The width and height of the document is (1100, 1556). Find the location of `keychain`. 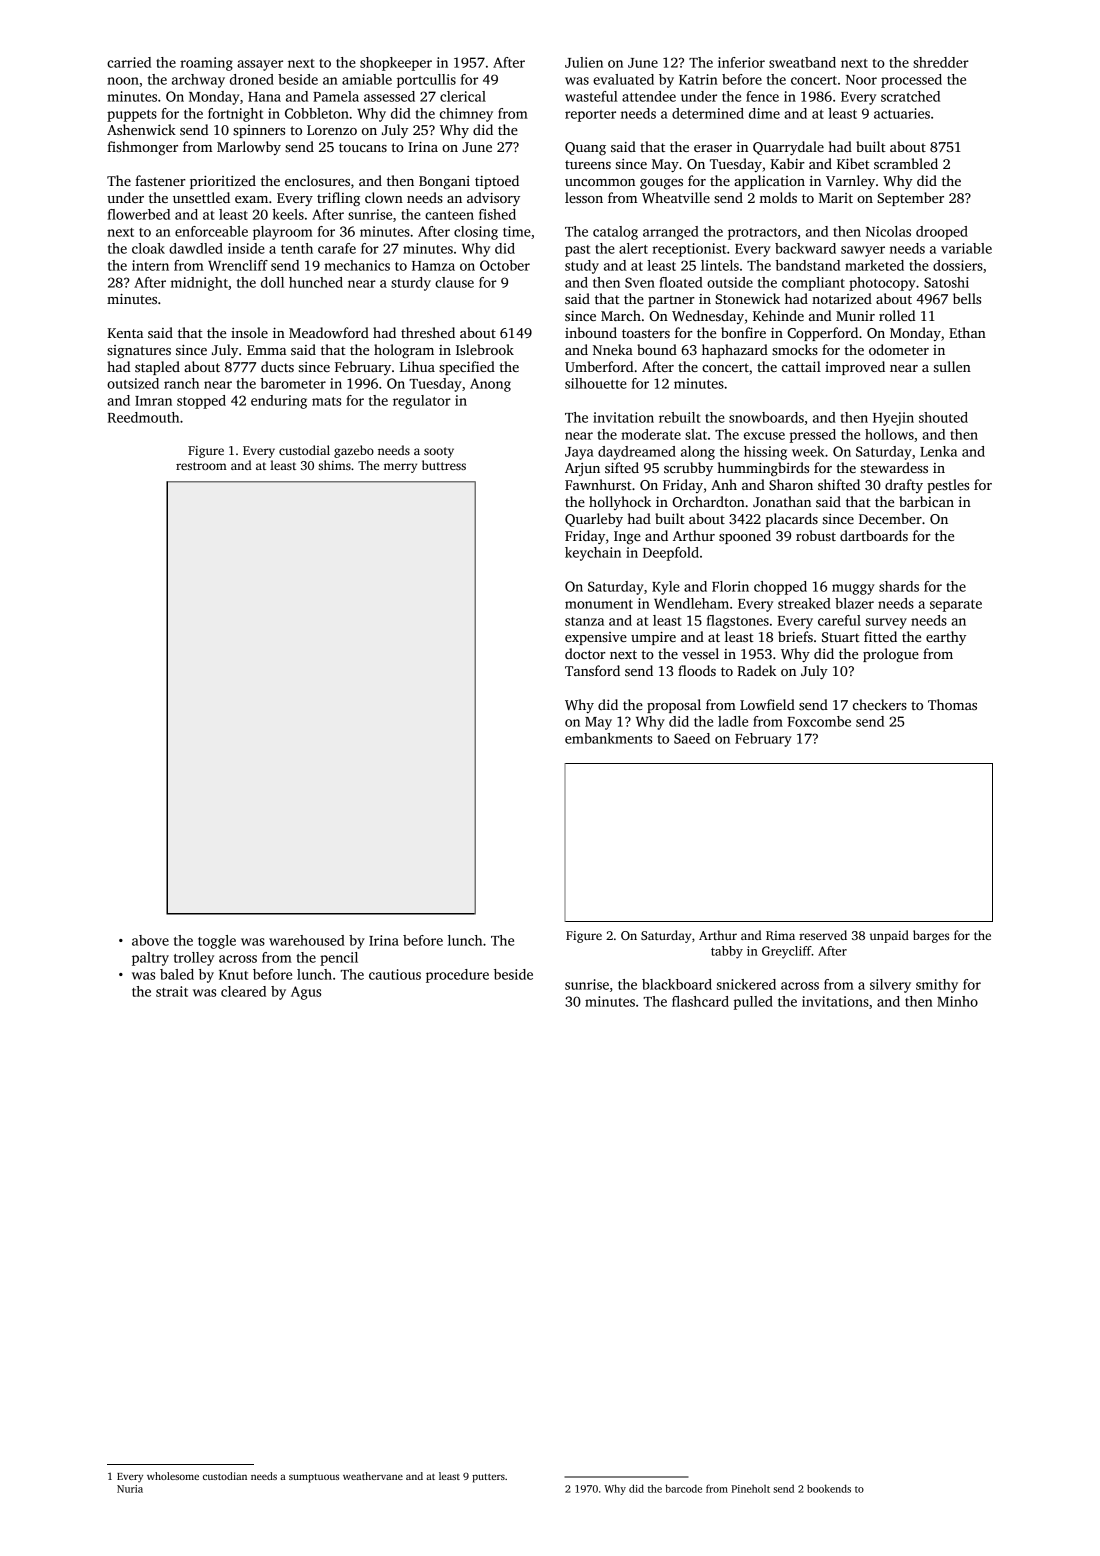

keychain is located at coordinates (593, 554).
